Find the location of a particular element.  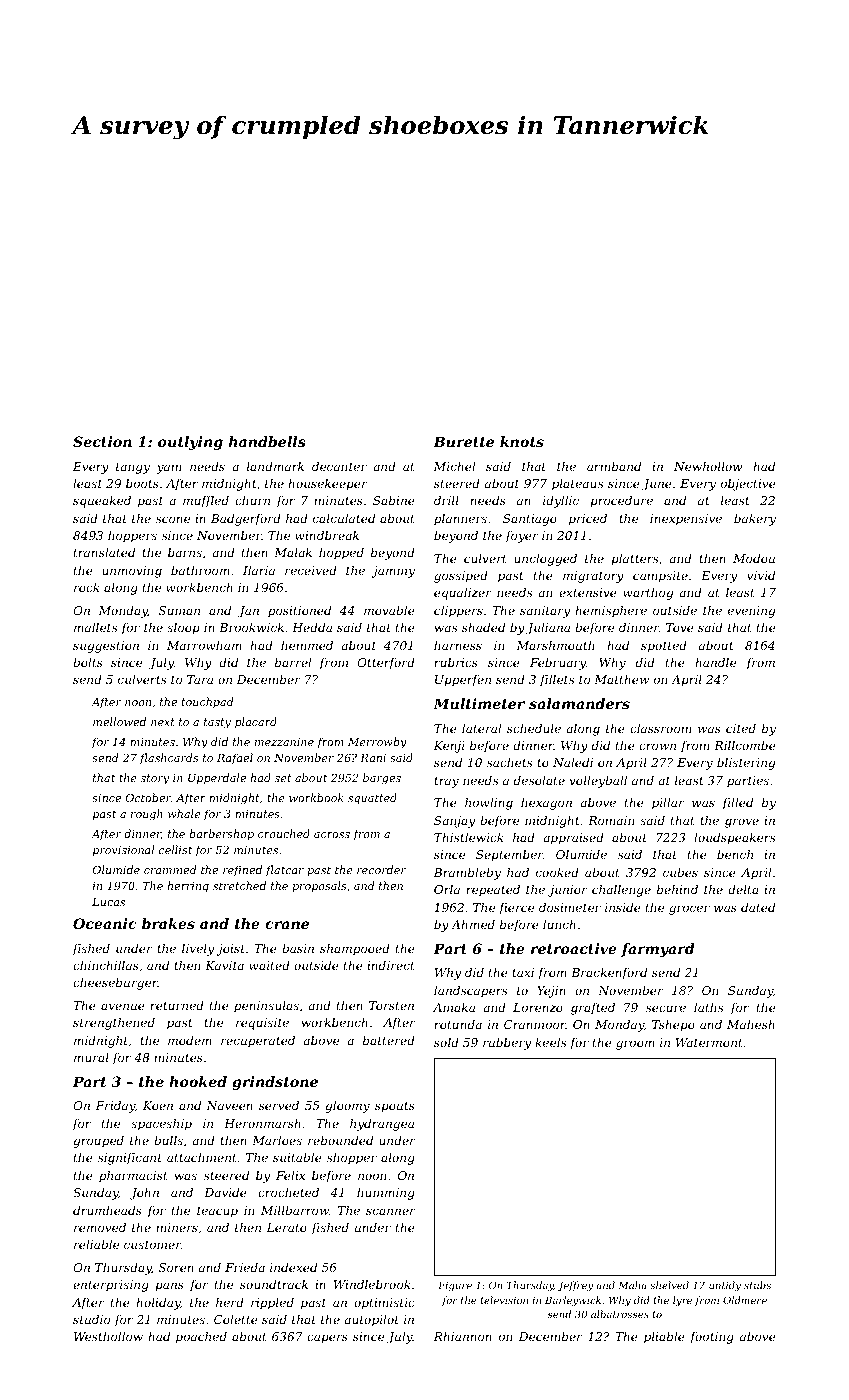

reliable is located at coordinates (96, 1244).
